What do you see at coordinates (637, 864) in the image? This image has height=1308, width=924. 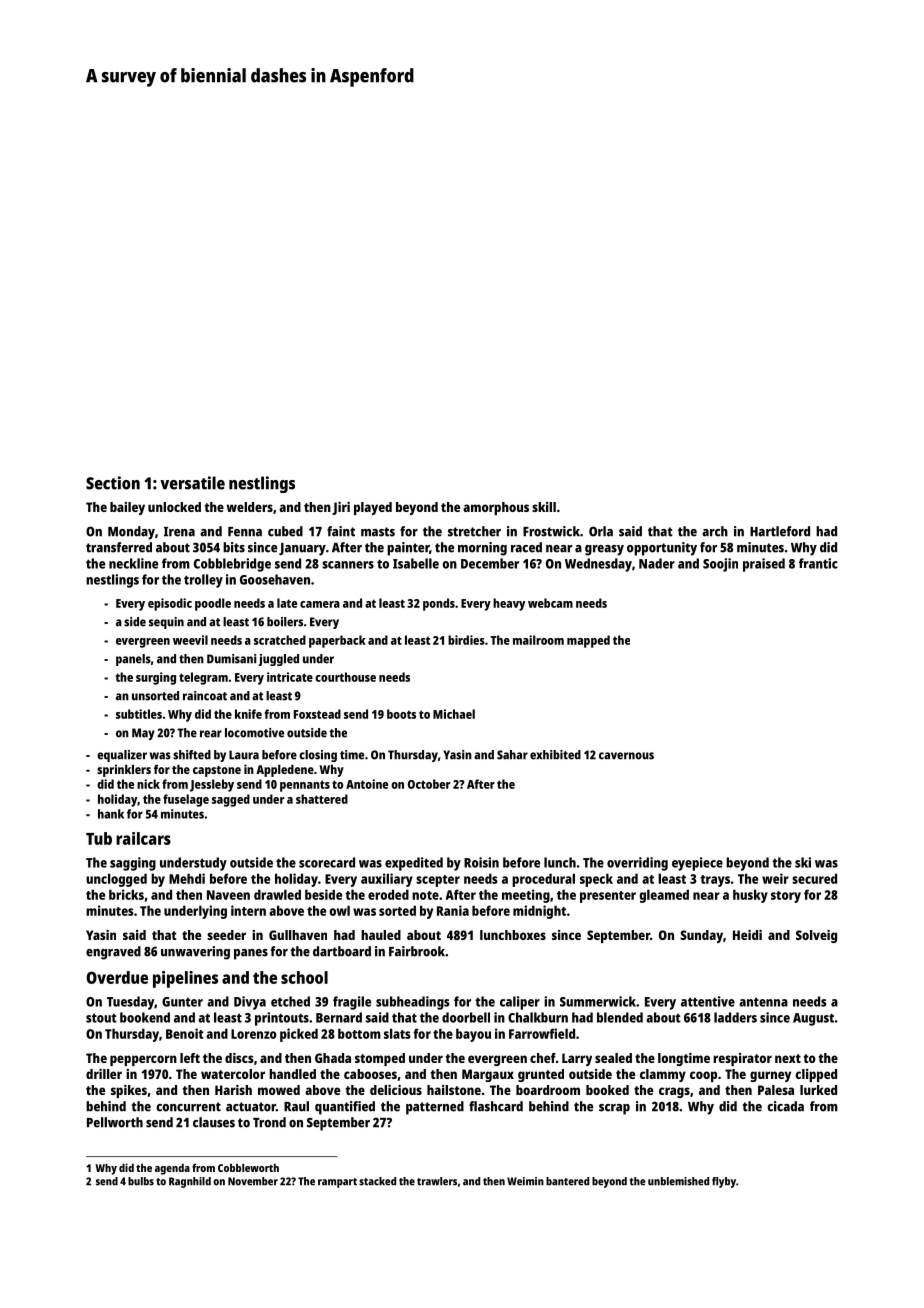 I see `overriding` at bounding box center [637, 864].
